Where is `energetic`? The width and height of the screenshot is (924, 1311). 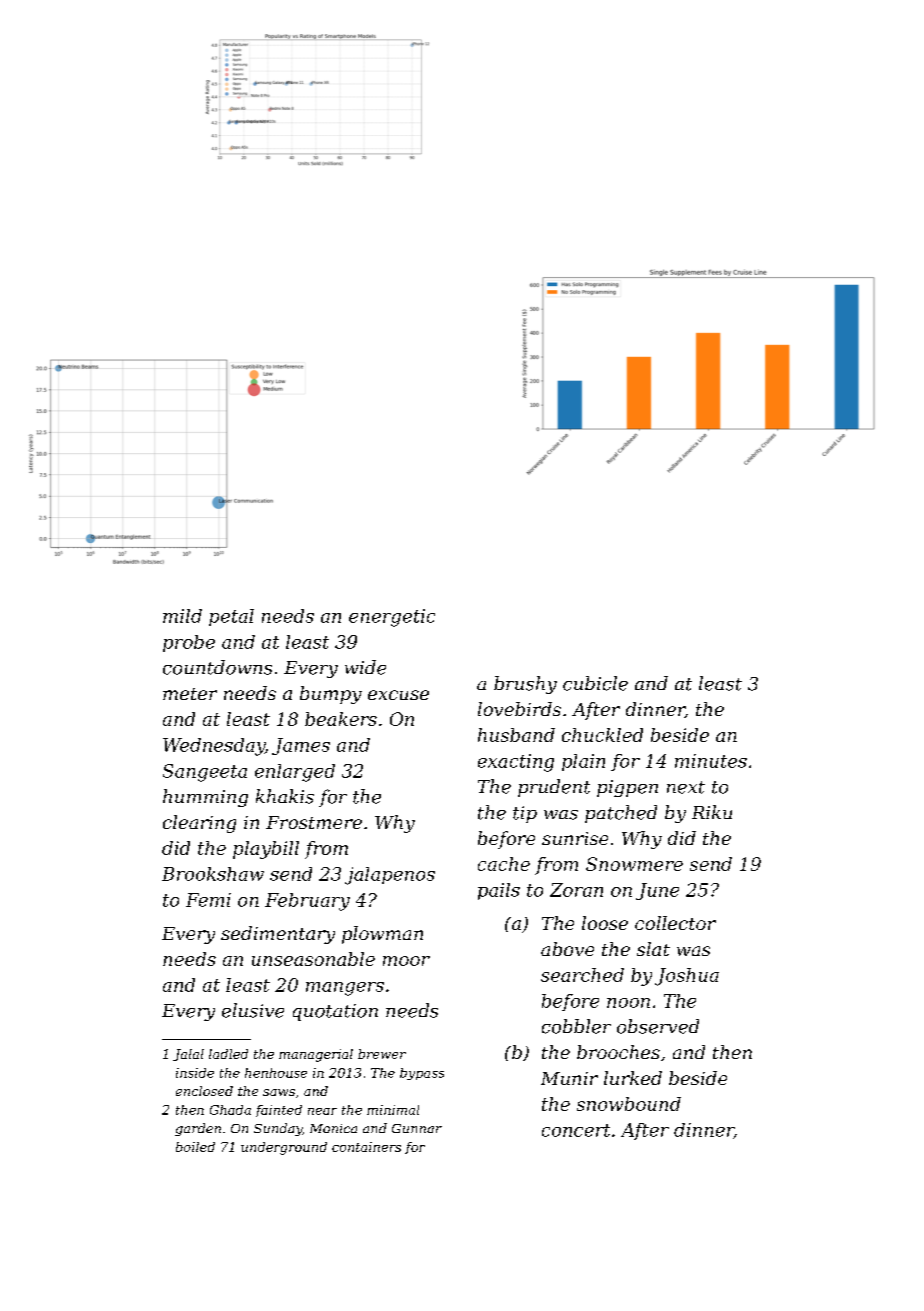 energetic is located at coordinates (392, 618).
